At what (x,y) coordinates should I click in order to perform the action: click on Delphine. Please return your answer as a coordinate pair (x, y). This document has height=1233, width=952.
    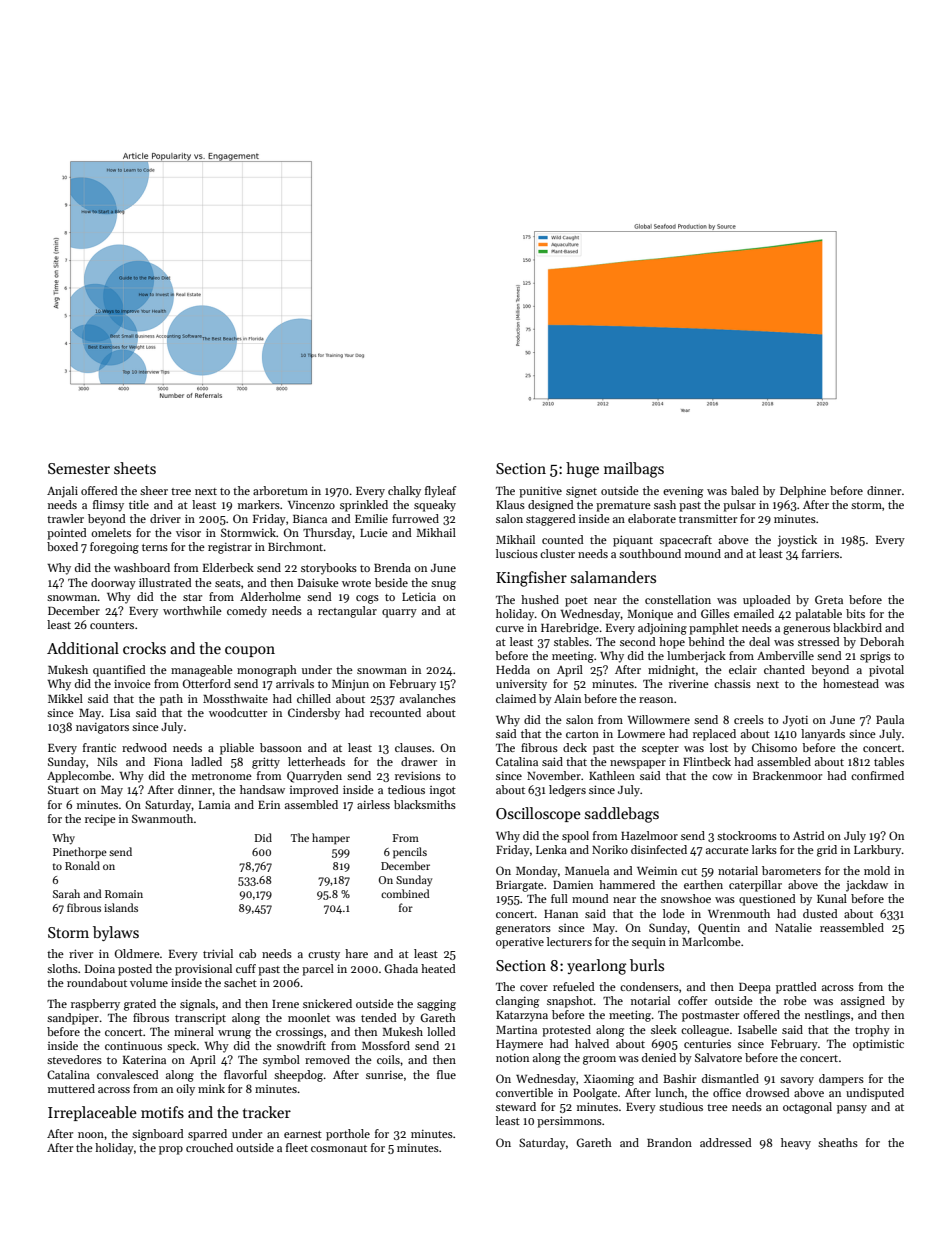
    Looking at the image, I should click on (803, 492).
